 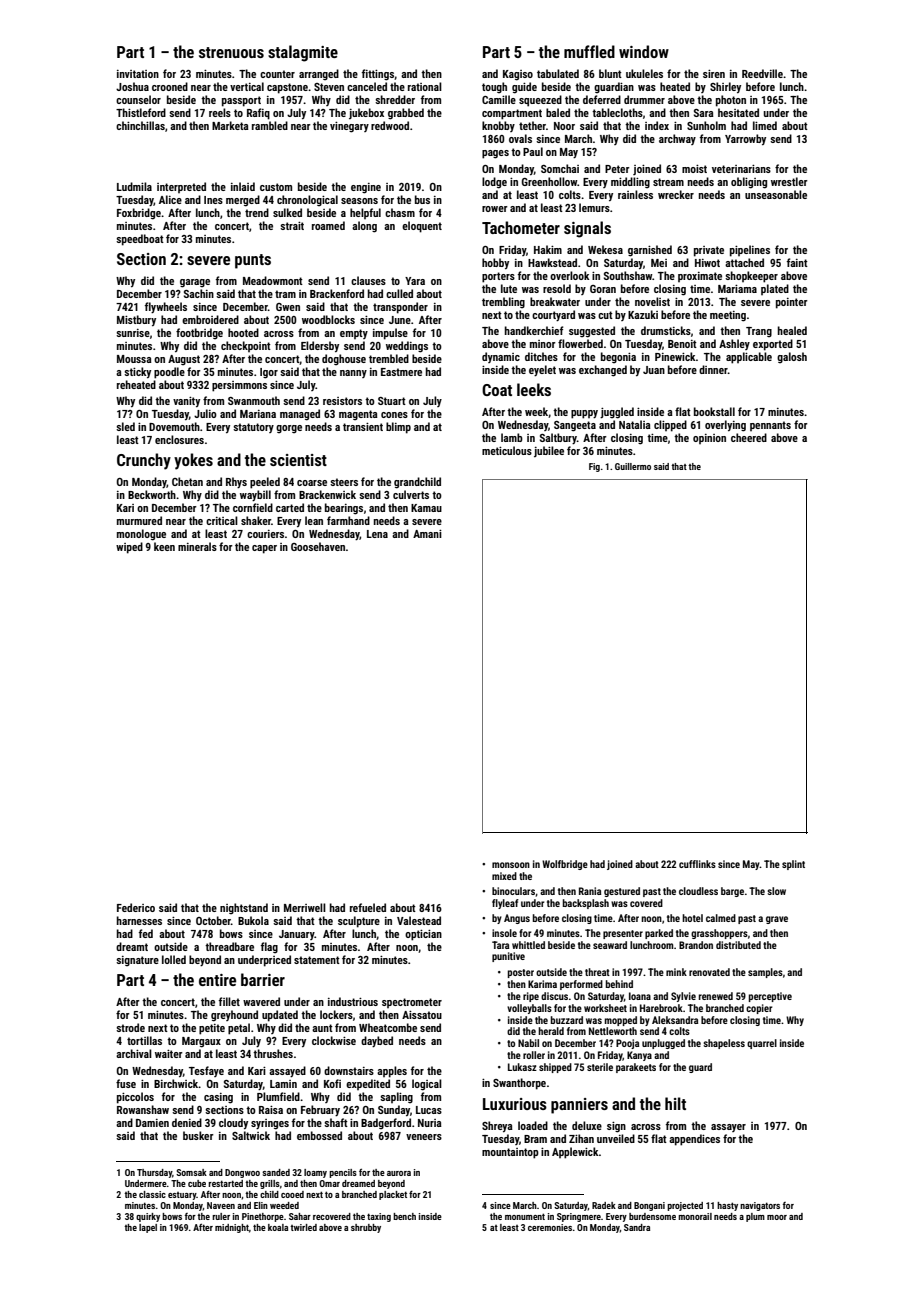 I want to click on cheered, so click(x=749, y=437).
